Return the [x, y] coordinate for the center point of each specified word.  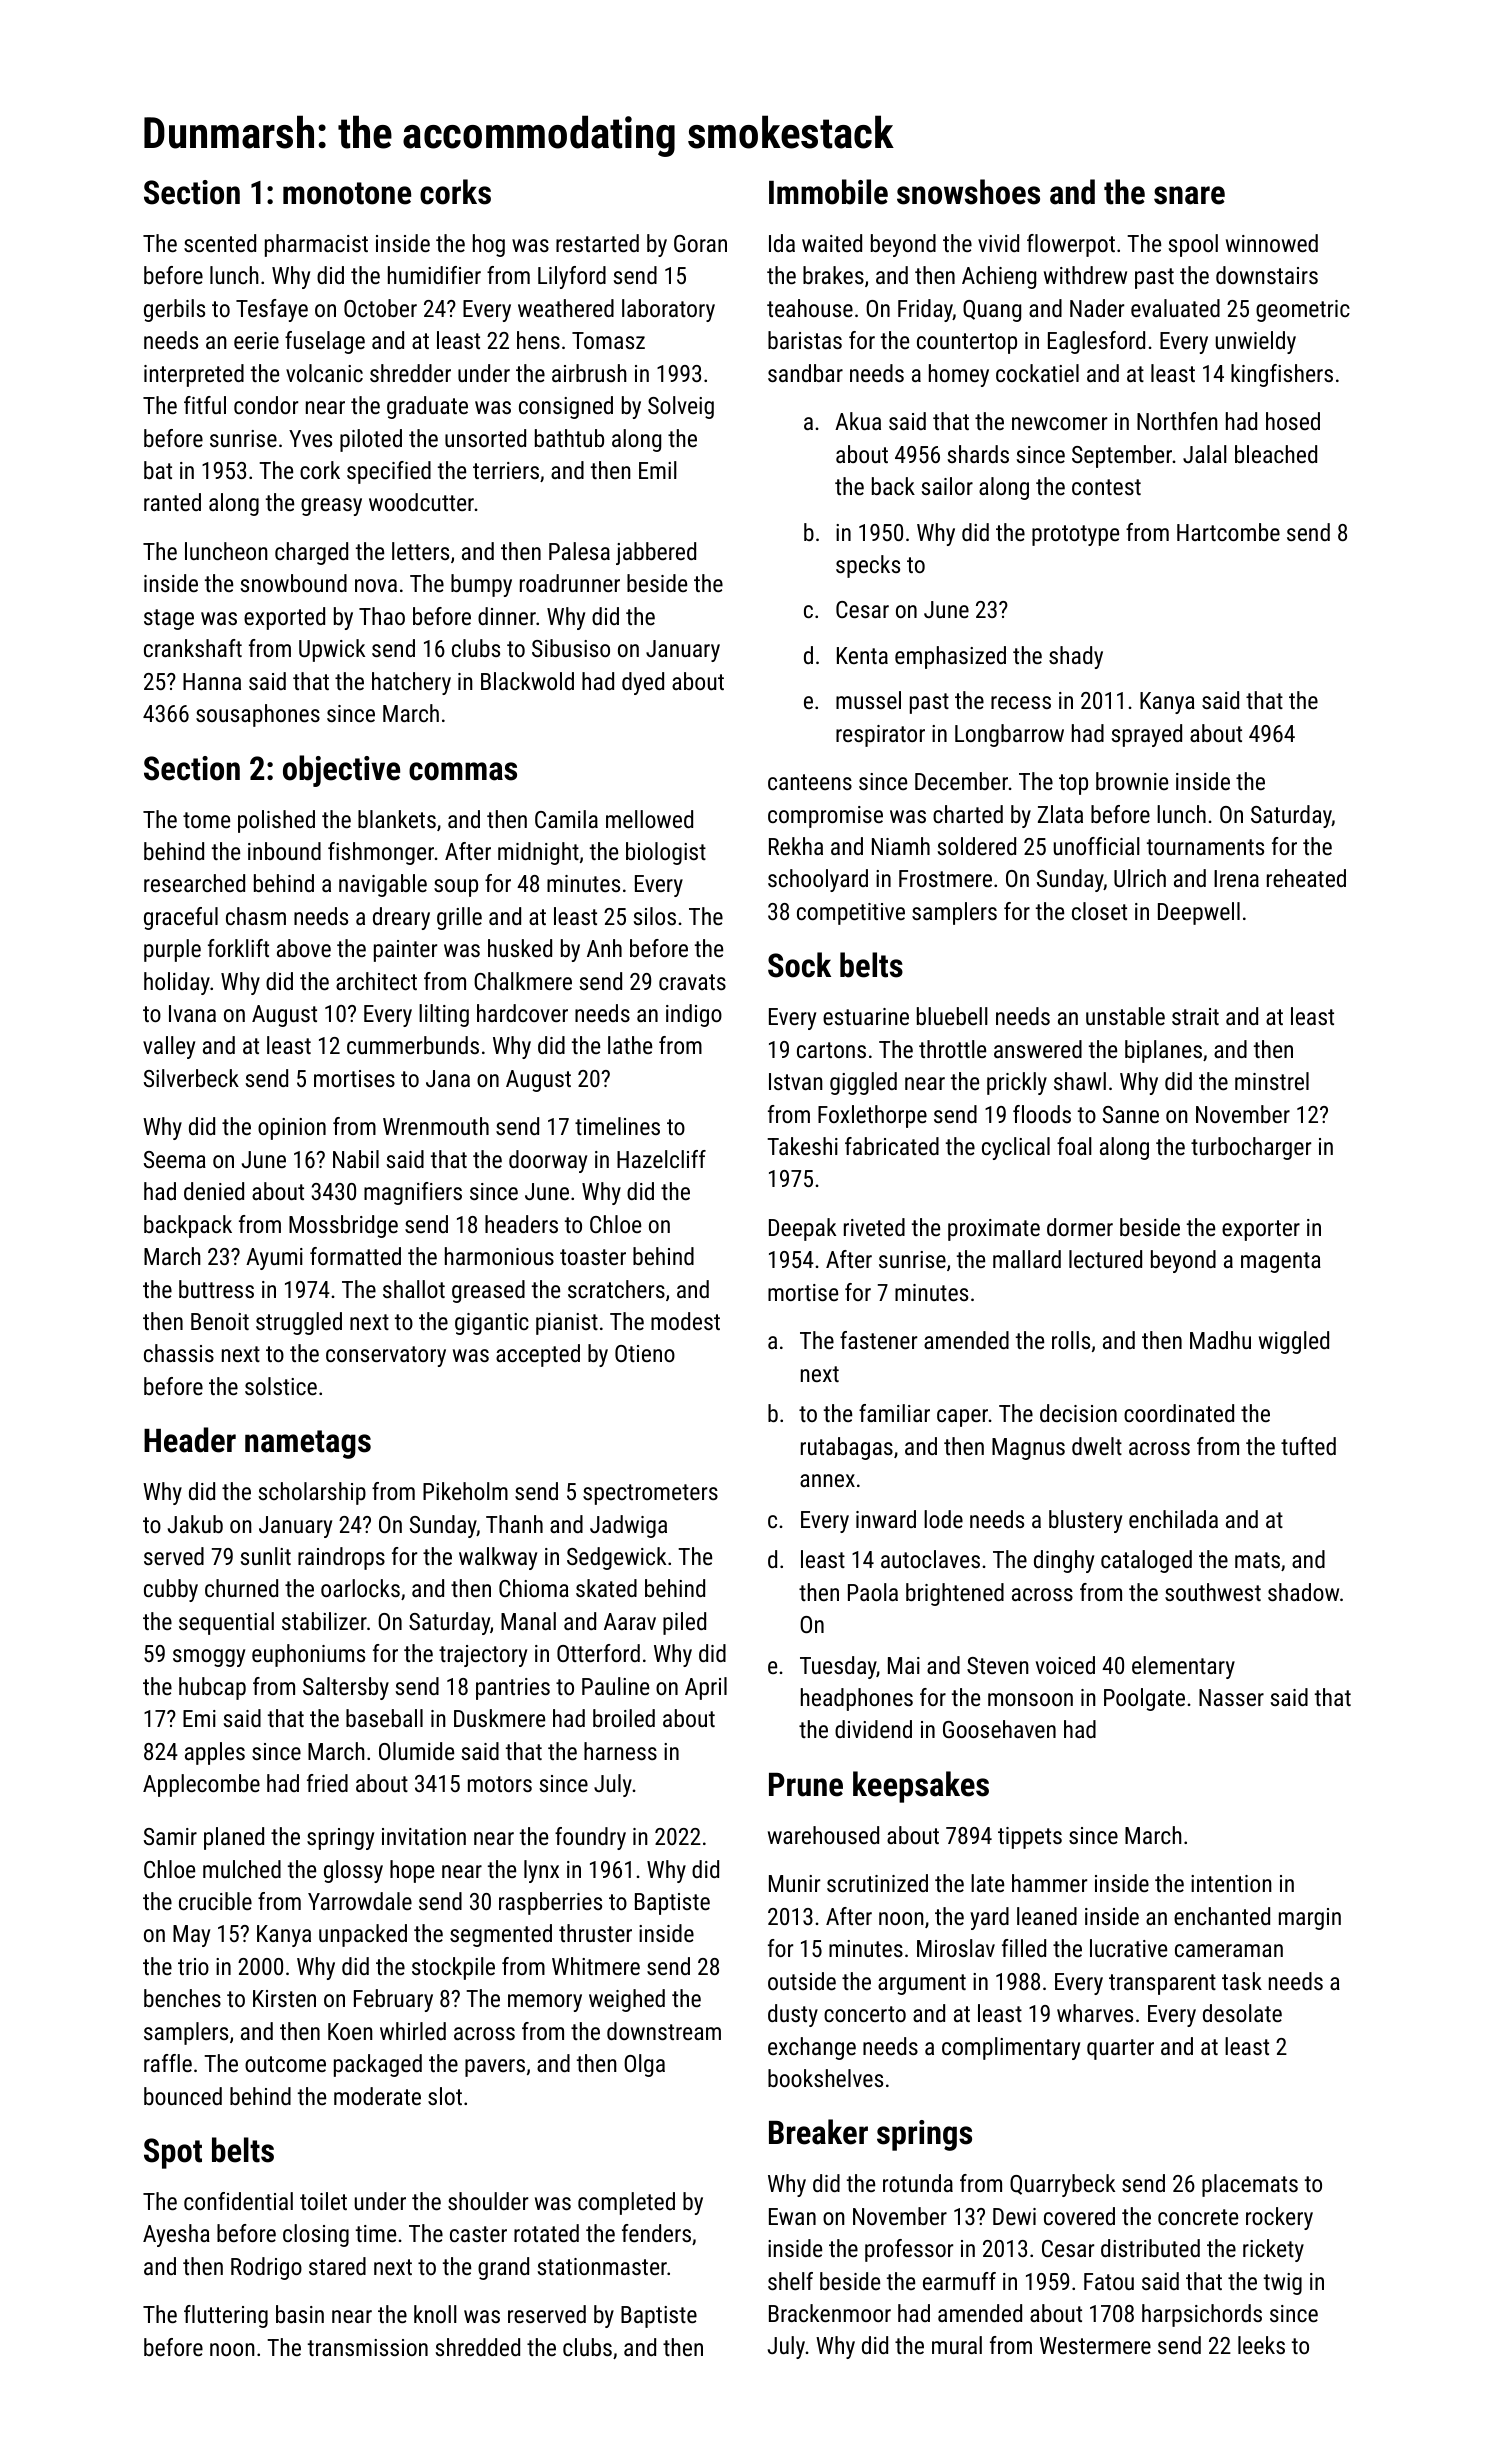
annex [827, 1480]
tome [206, 820]
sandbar [805, 373]
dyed [643, 683]
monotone [347, 193]
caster [478, 2234]
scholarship [312, 1493]
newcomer [1059, 423]
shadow [1303, 1592]
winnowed [1272, 243]
